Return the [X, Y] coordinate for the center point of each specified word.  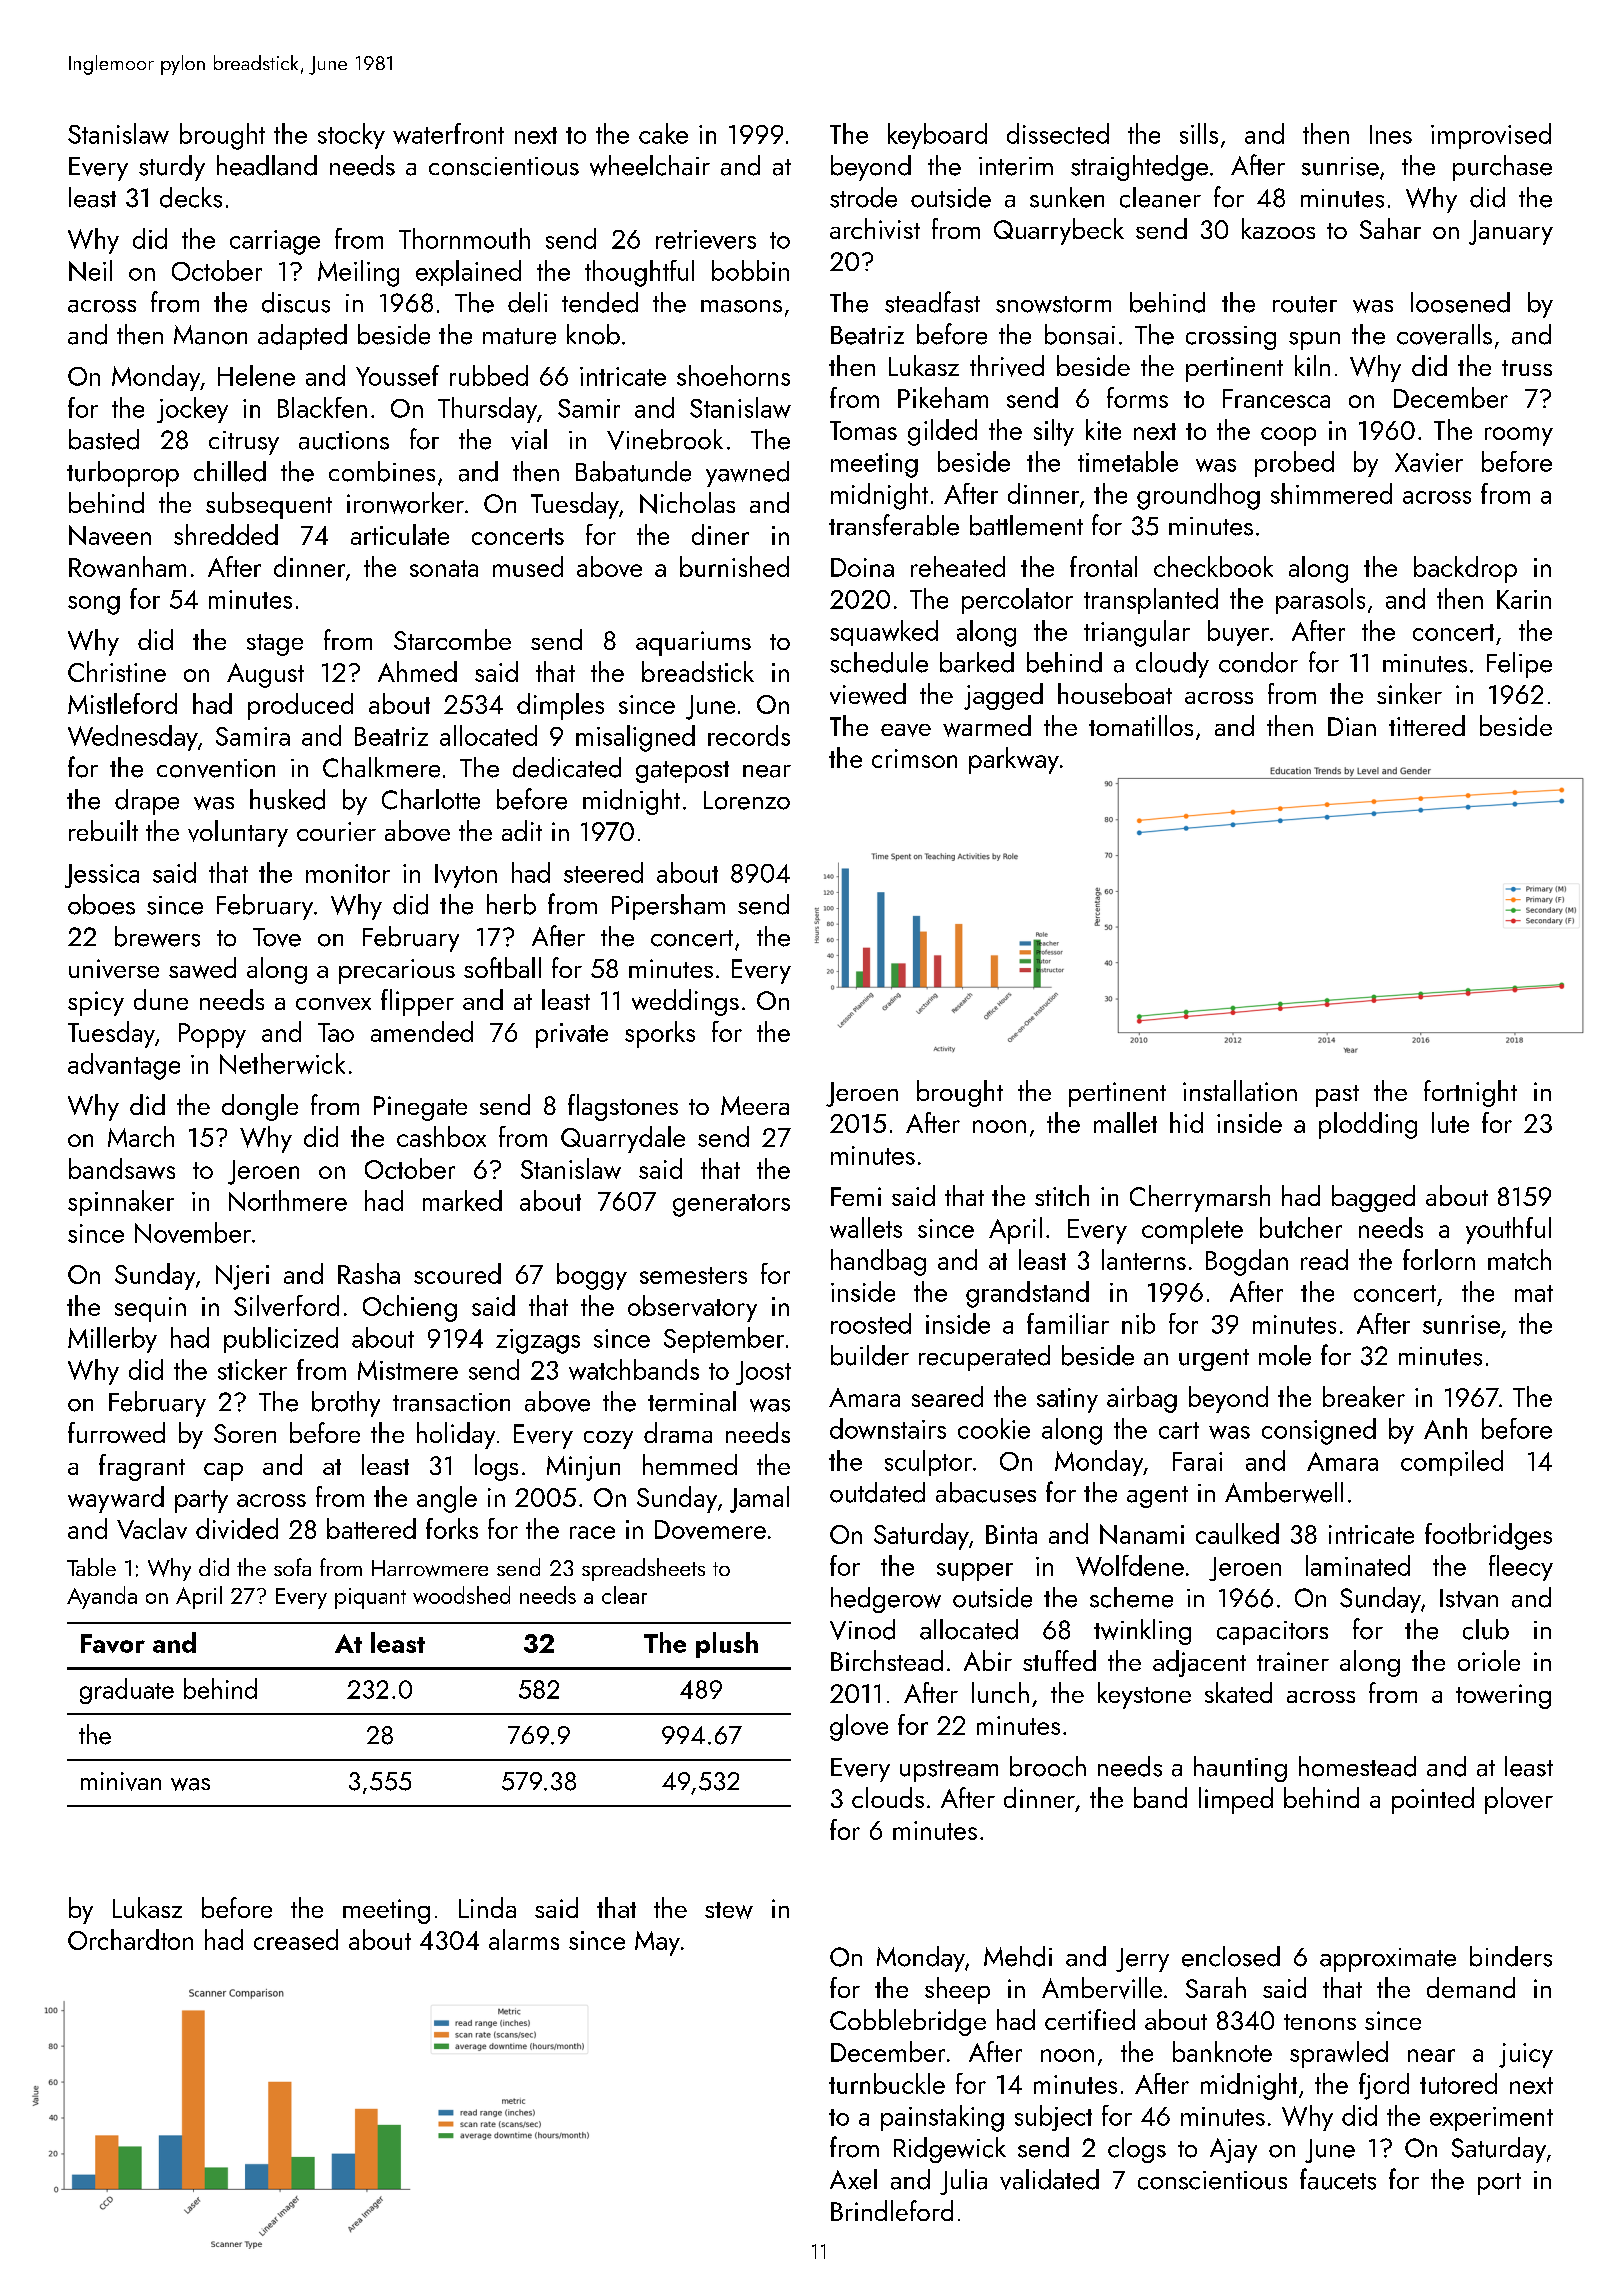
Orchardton [130, 1939]
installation [1240, 1090]
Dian [1352, 726]
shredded [226, 534]
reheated [958, 566]
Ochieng [410, 1308]
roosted [871, 1323]
